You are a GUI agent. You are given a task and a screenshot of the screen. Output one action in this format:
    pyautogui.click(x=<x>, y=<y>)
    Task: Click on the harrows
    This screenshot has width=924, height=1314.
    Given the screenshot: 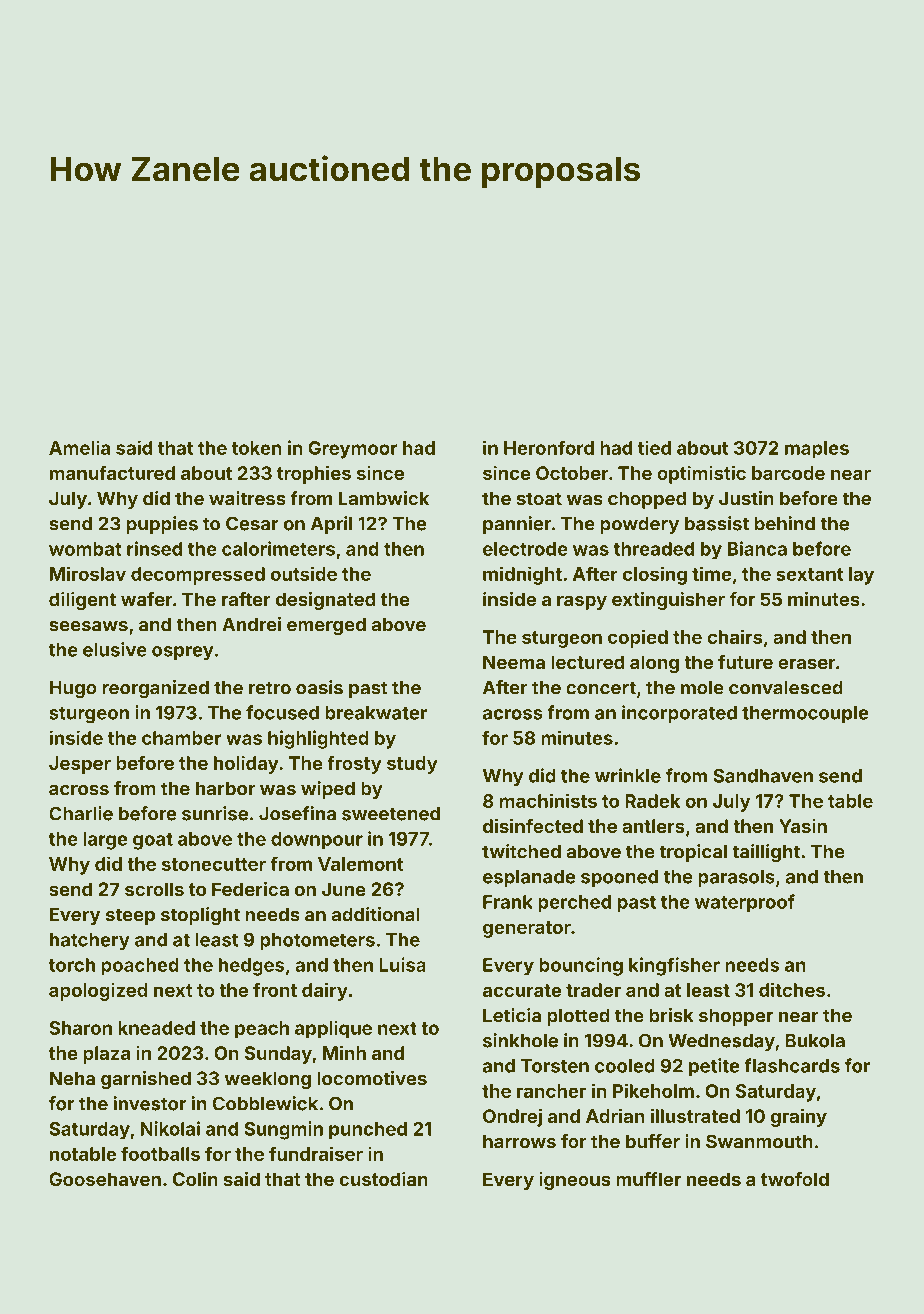 What is the action you would take?
    pyautogui.click(x=519, y=1141)
